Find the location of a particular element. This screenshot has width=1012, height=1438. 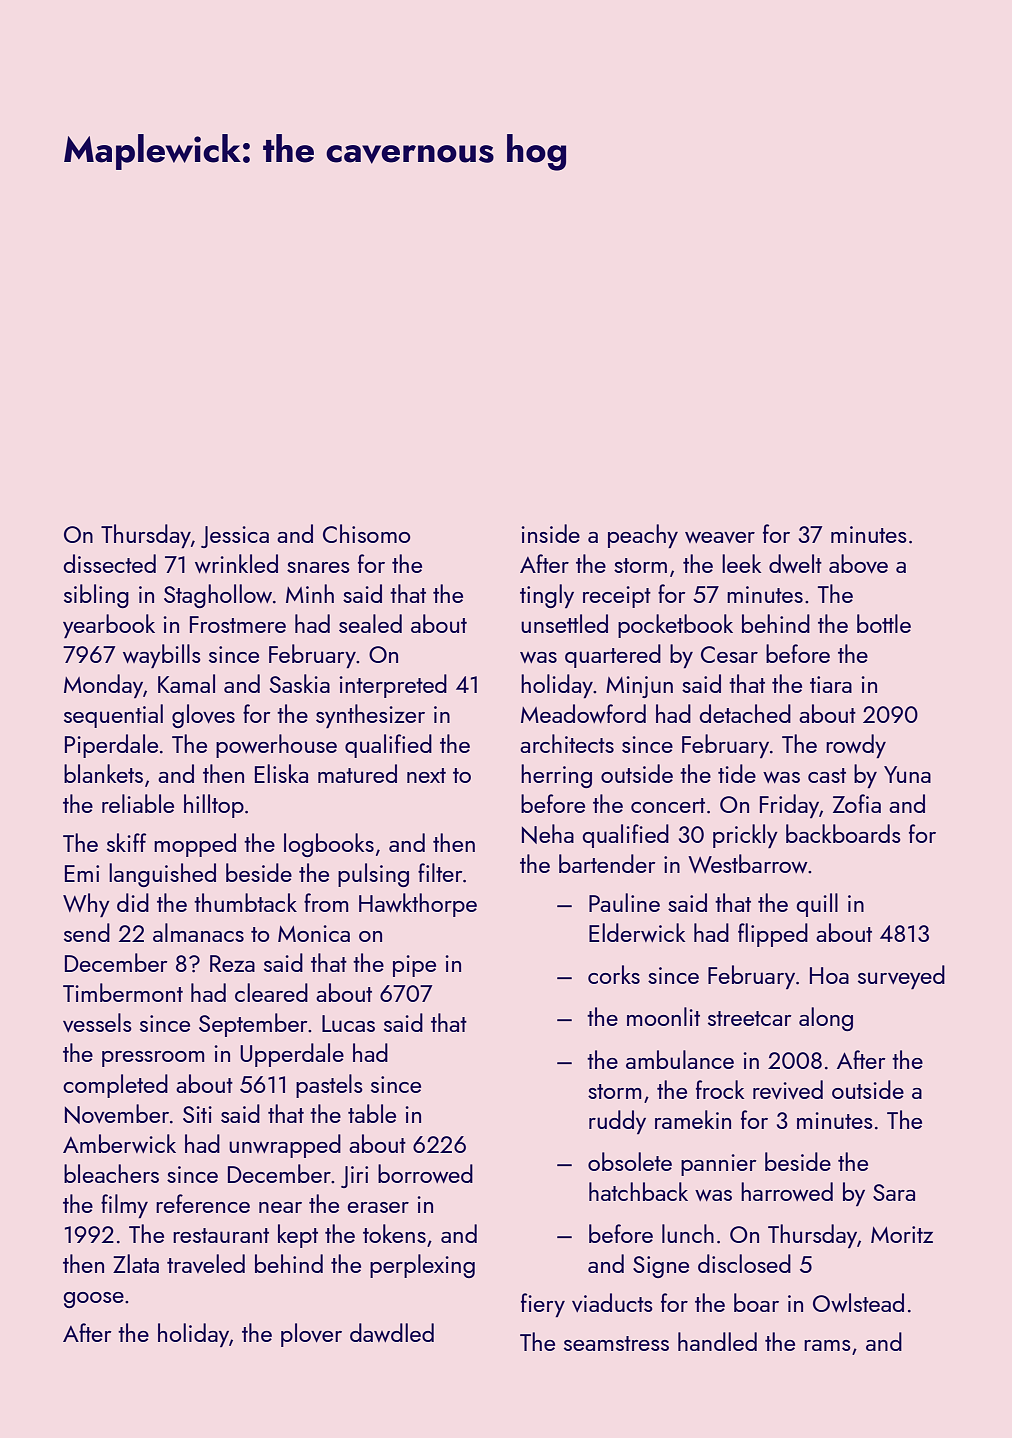

Frostmere is located at coordinates (238, 624).
